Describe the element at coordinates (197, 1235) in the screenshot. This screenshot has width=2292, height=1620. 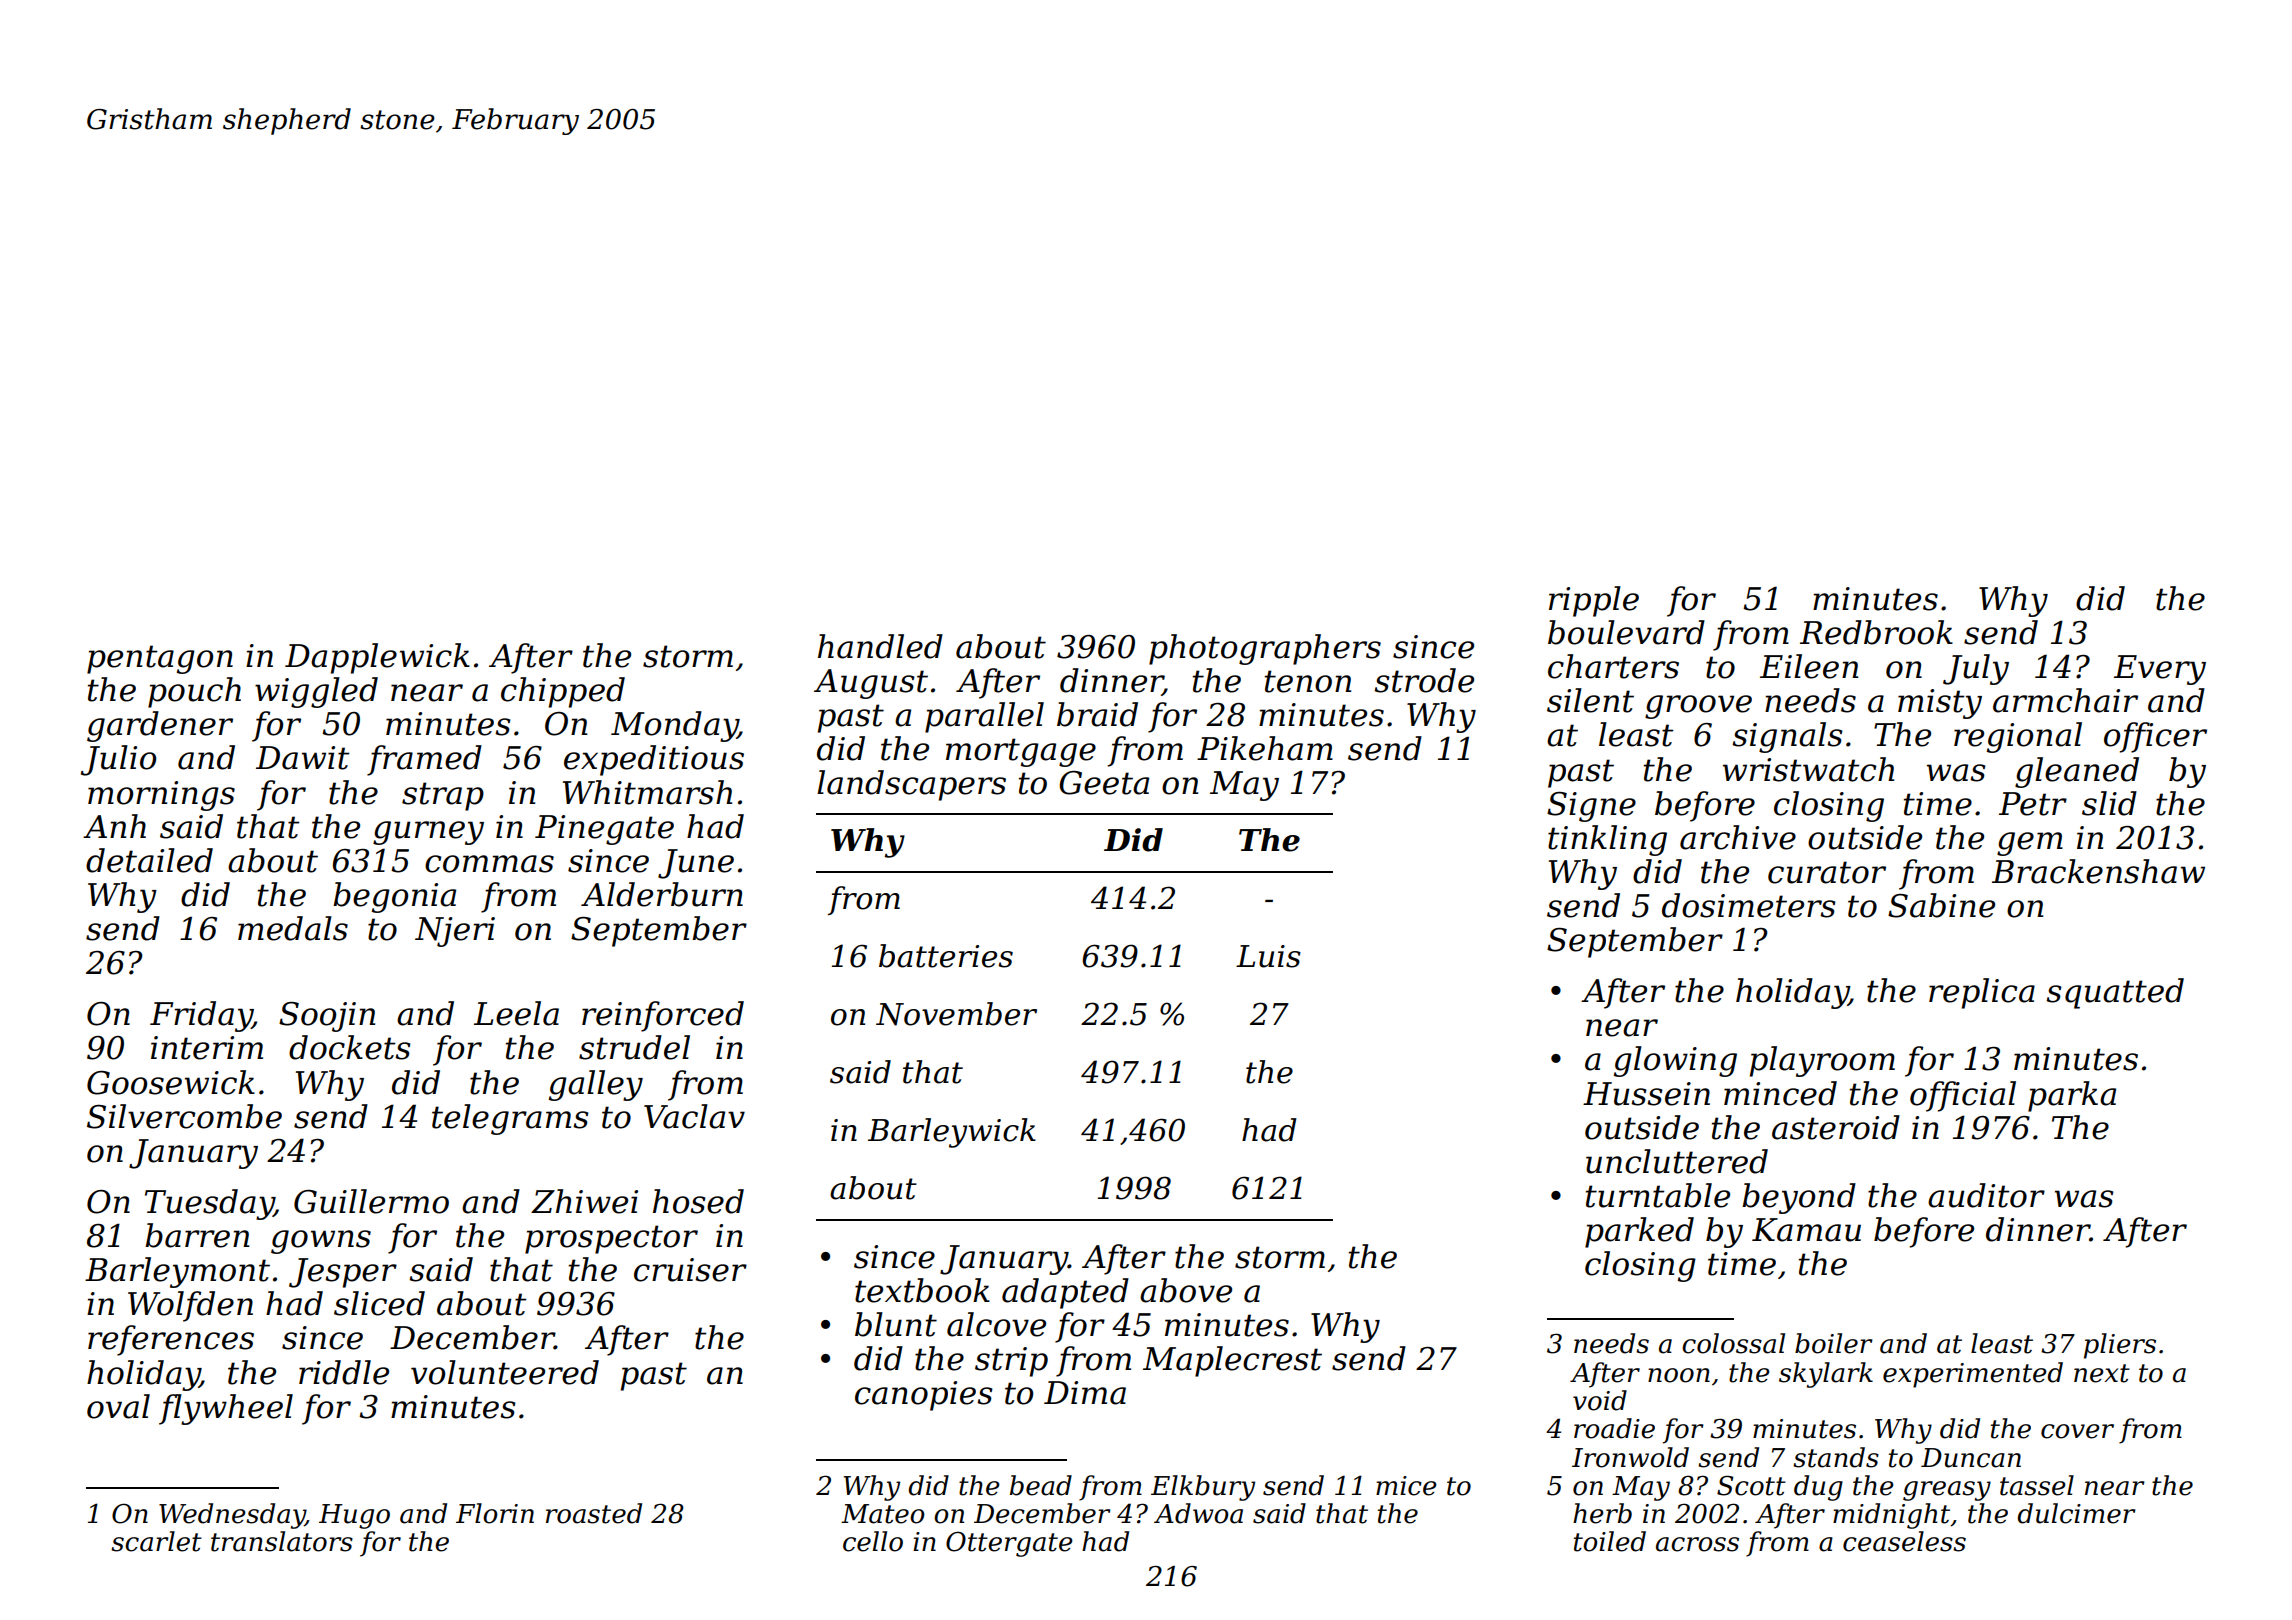
I see `barren` at that location.
